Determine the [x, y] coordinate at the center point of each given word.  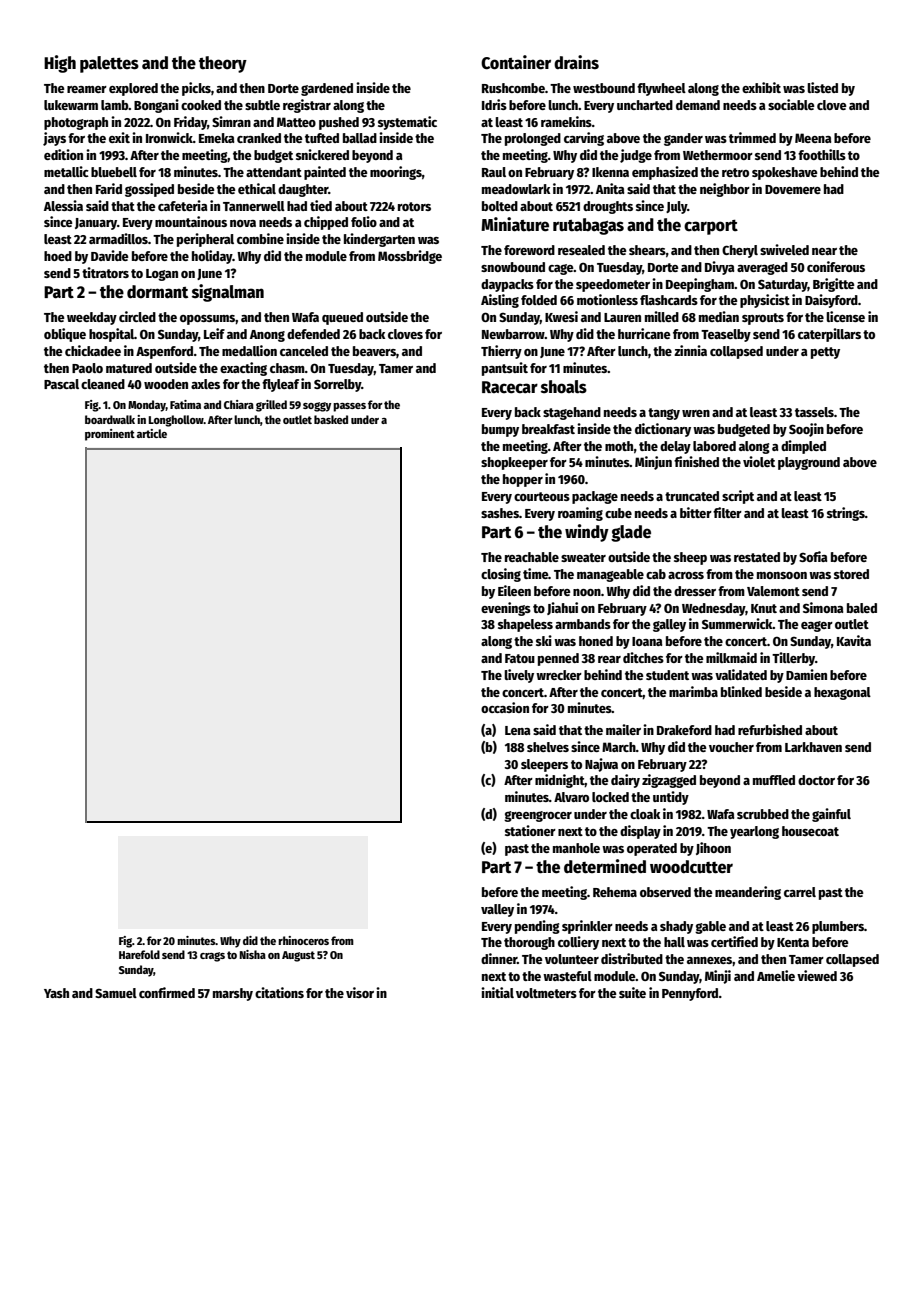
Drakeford [684, 730]
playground [809, 463]
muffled [774, 780]
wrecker [559, 675]
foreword [529, 250]
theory [223, 64]
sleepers [544, 765]
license [845, 316]
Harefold [139, 954]
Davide [110, 255]
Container [516, 62]
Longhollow [176, 421]
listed [822, 87]
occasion [505, 707]
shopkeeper [514, 463]
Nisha [253, 954]
